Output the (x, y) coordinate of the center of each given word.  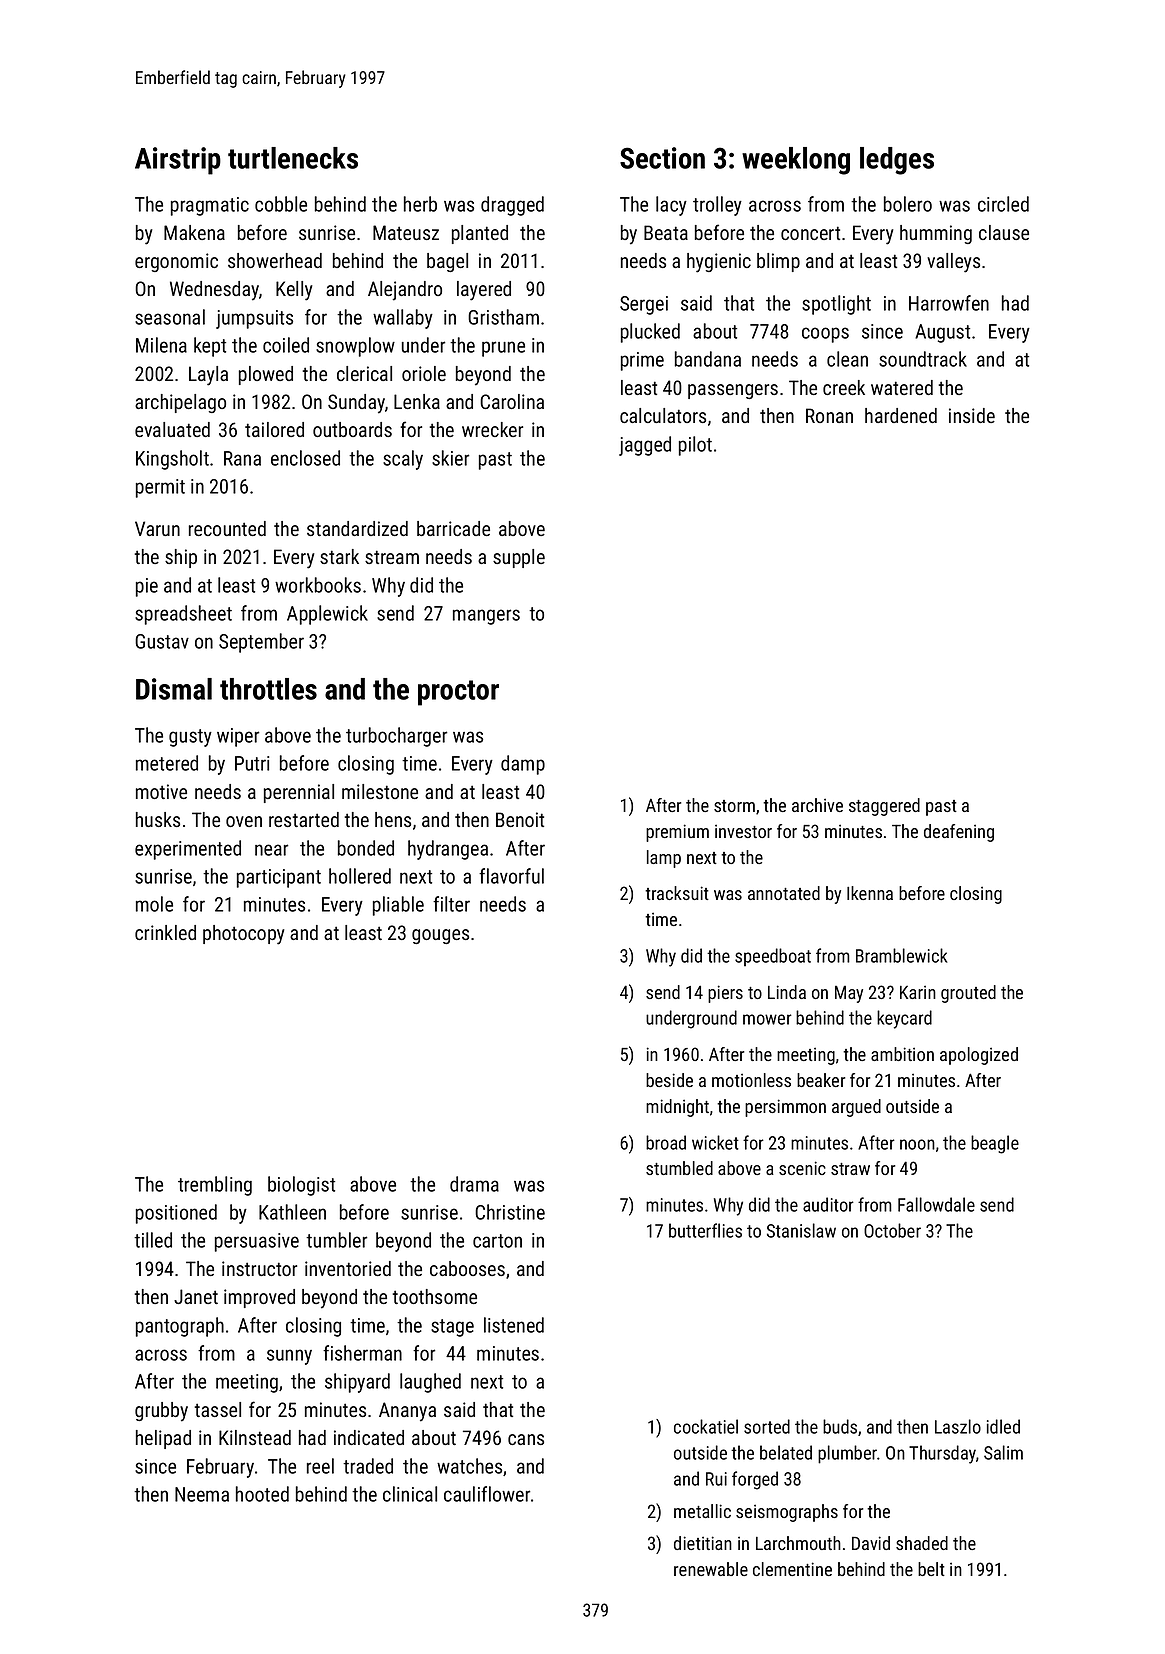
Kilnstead (255, 1437)
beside (669, 1080)
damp (523, 765)
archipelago (180, 403)
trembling (215, 1186)
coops (825, 335)
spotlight (836, 305)
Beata (666, 232)
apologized (979, 1056)
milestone (380, 791)
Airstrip (178, 161)
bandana (708, 359)
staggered (884, 807)
